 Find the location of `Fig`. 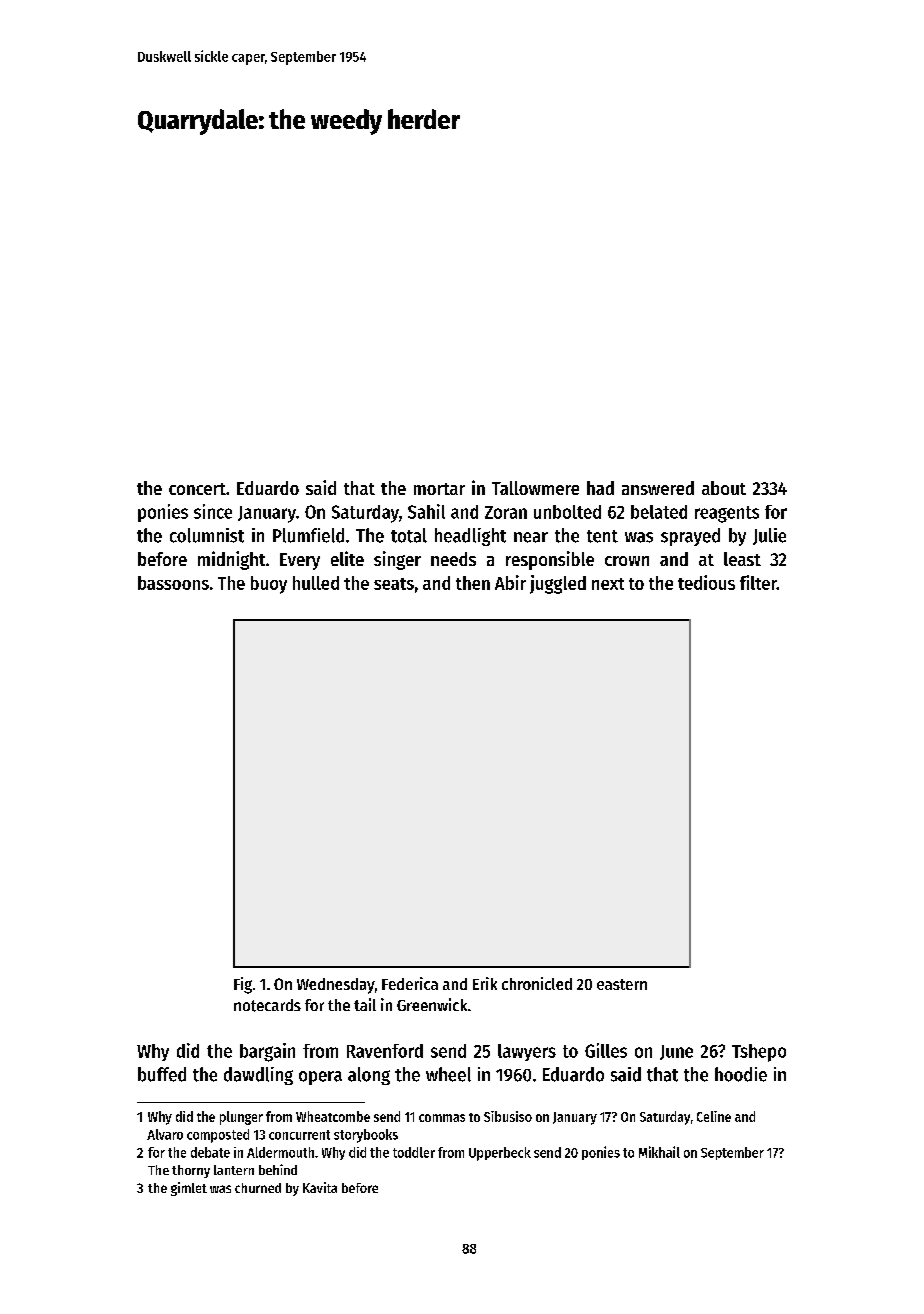

Fig is located at coordinates (243, 985).
